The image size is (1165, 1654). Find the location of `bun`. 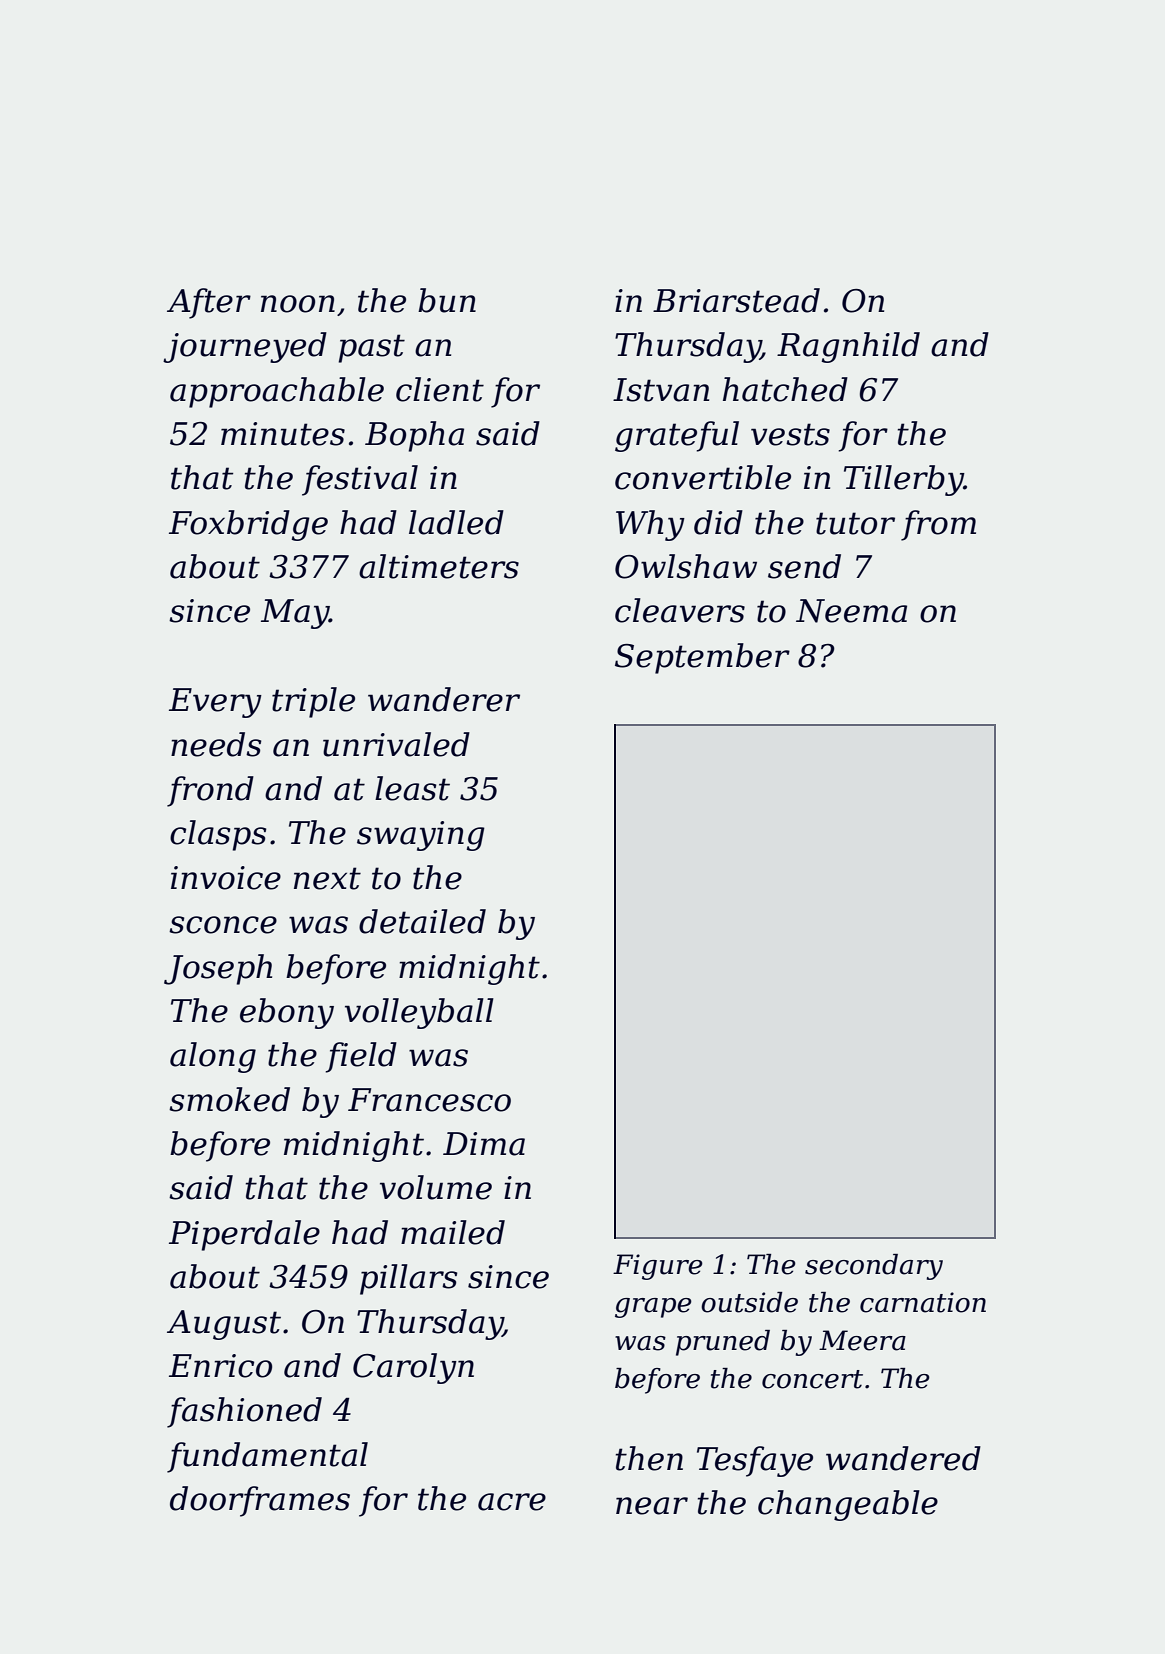

bun is located at coordinates (447, 300).
